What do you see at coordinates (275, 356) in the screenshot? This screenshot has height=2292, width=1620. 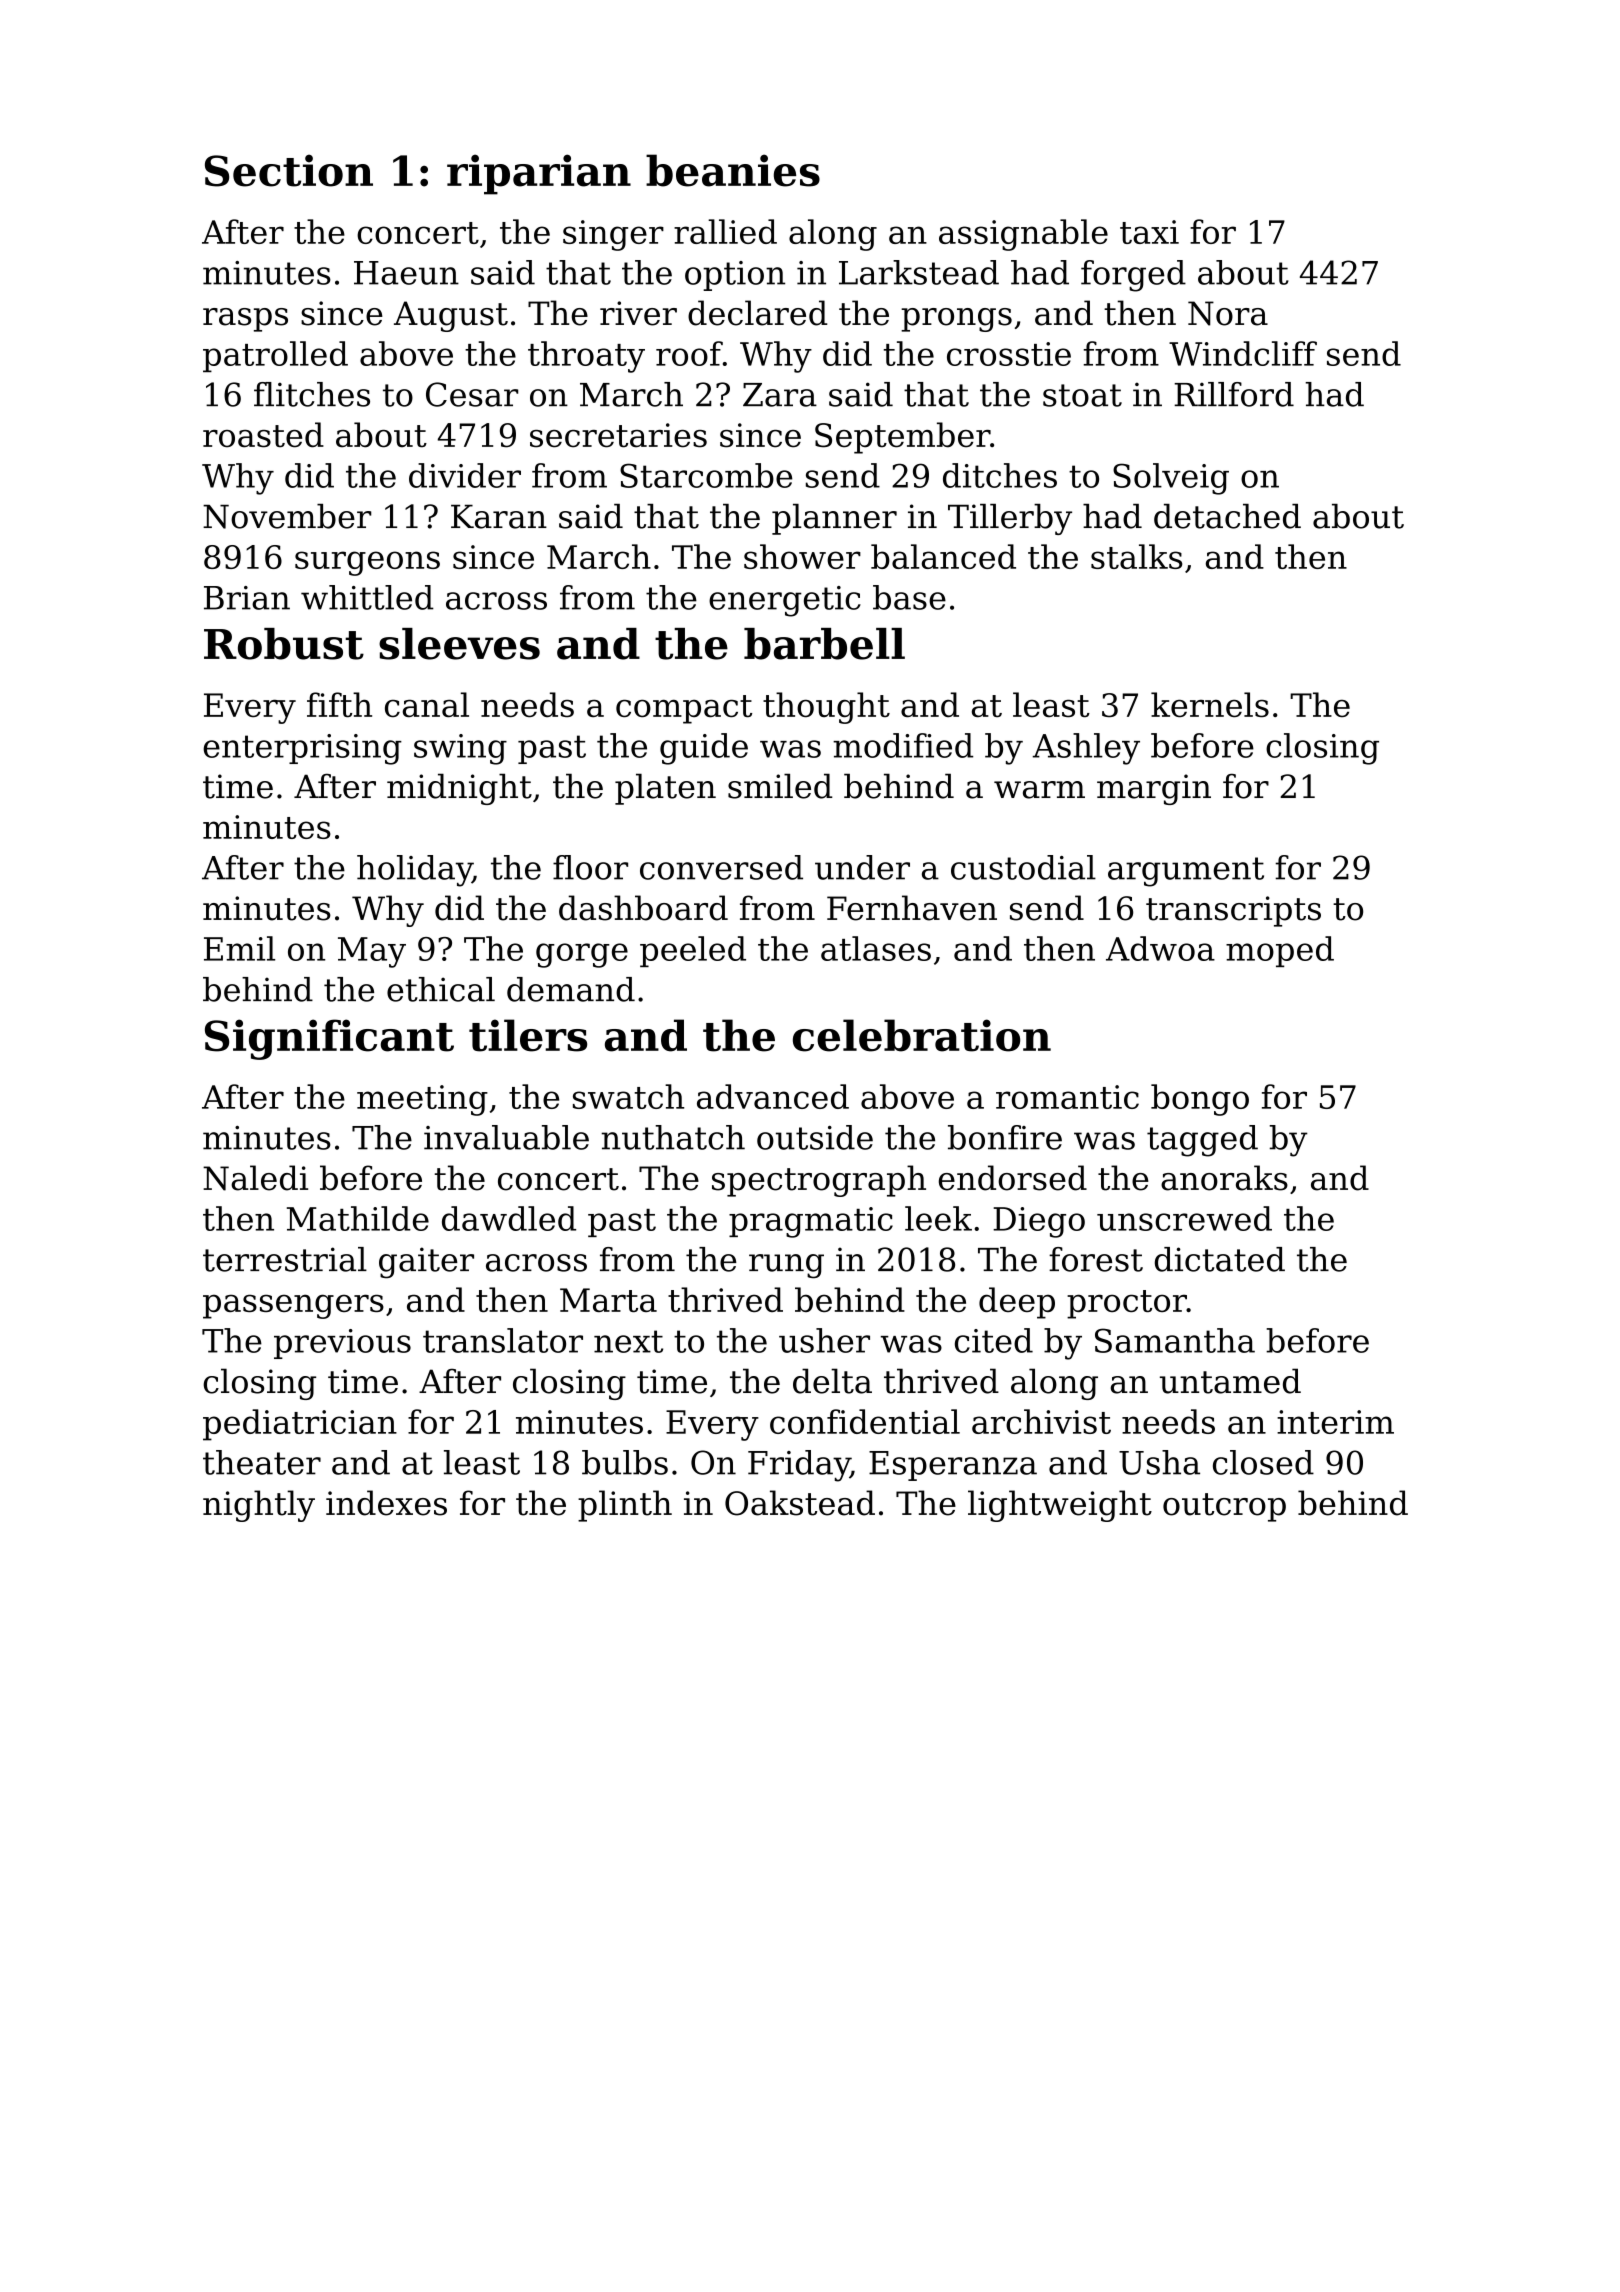 I see `patrolled` at bounding box center [275, 356].
